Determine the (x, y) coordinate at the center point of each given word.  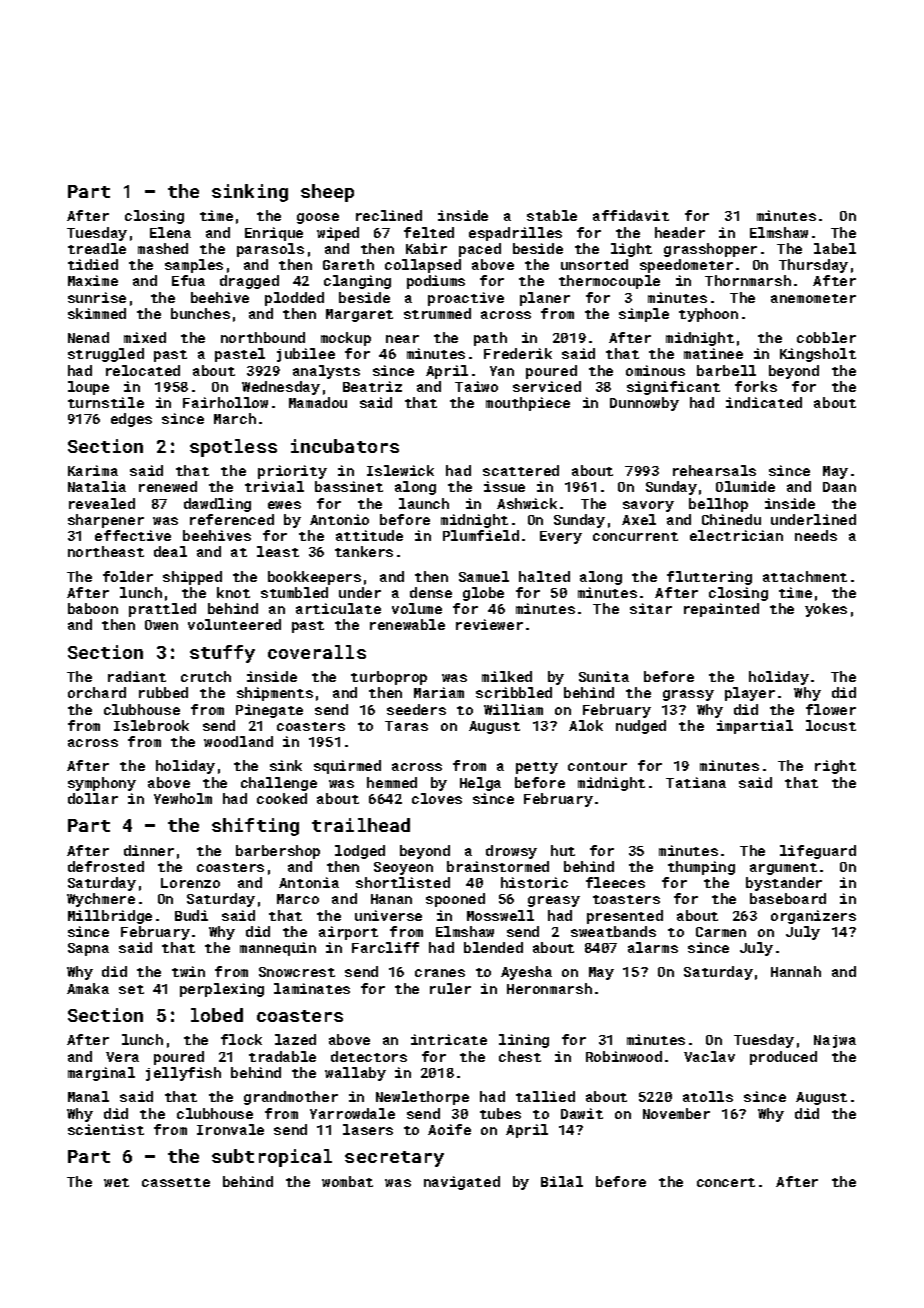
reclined (389, 215)
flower (831, 709)
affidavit (631, 215)
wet (116, 1182)
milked (507, 676)
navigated (462, 1183)
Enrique (274, 234)
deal (170, 551)
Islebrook (151, 725)
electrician (736, 535)
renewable (407, 624)
